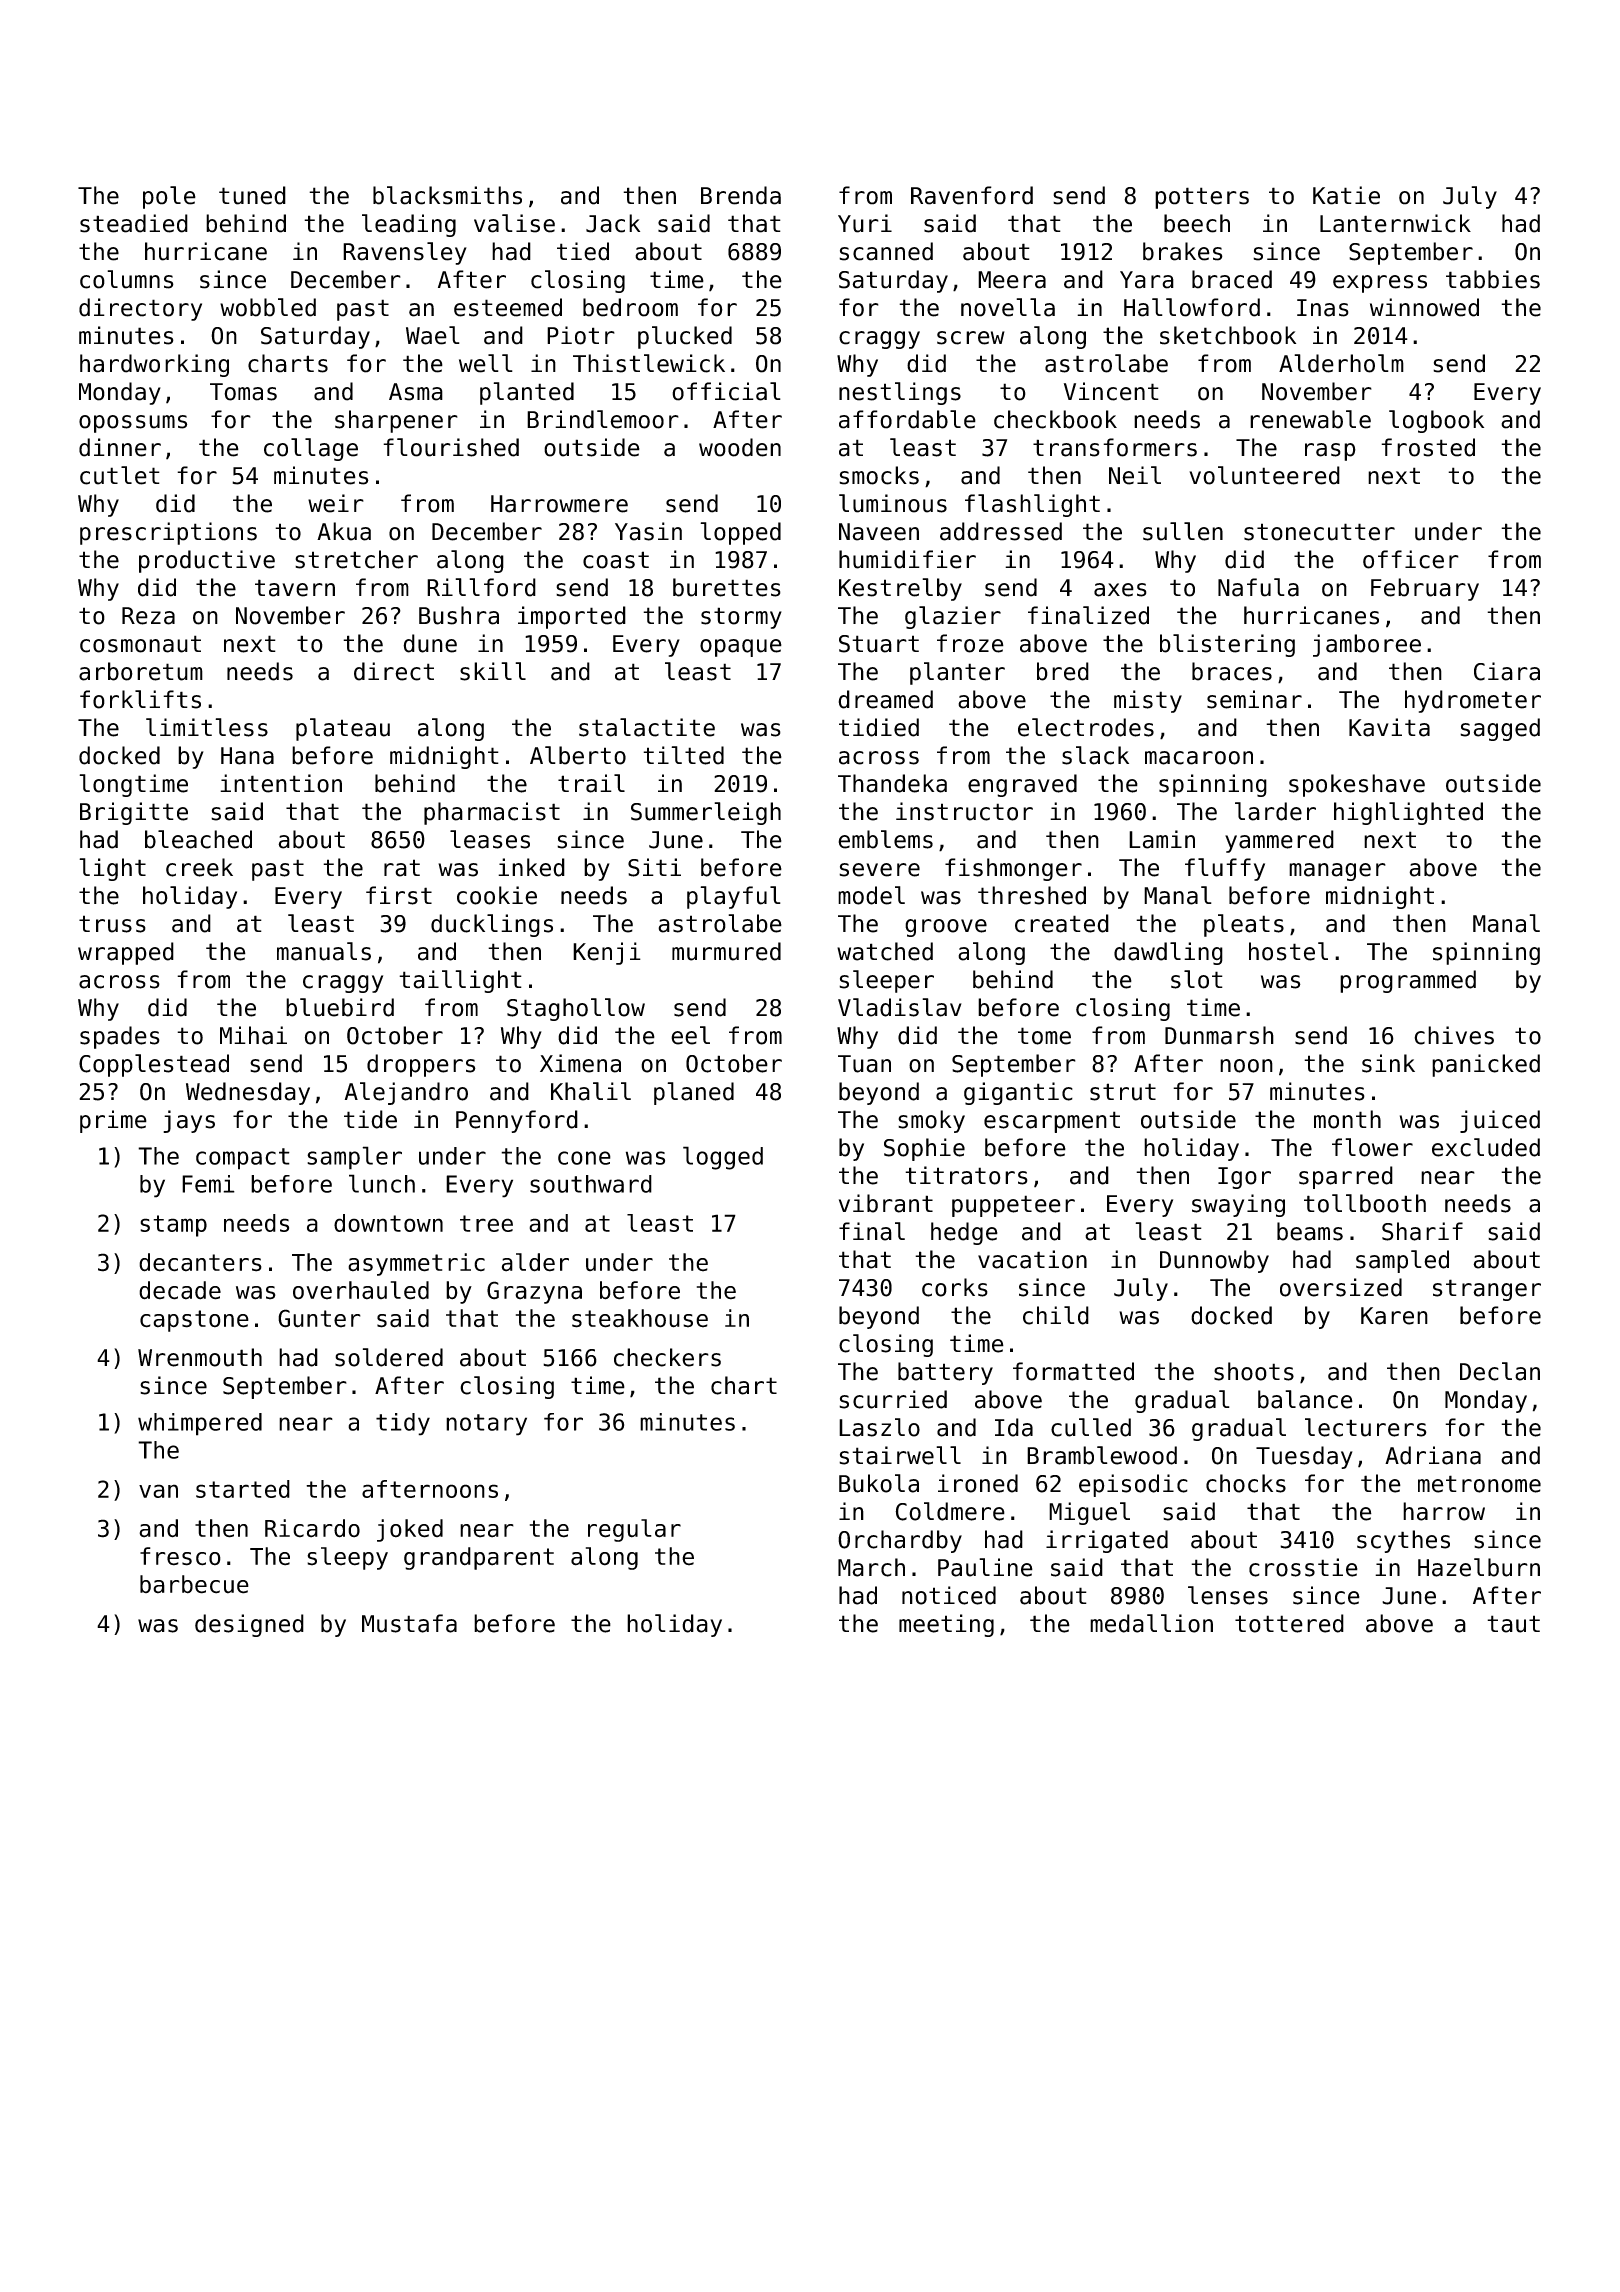 Image resolution: width=1620 pixels, height=2292 pixels. I want to click on truss, so click(112, 924).
